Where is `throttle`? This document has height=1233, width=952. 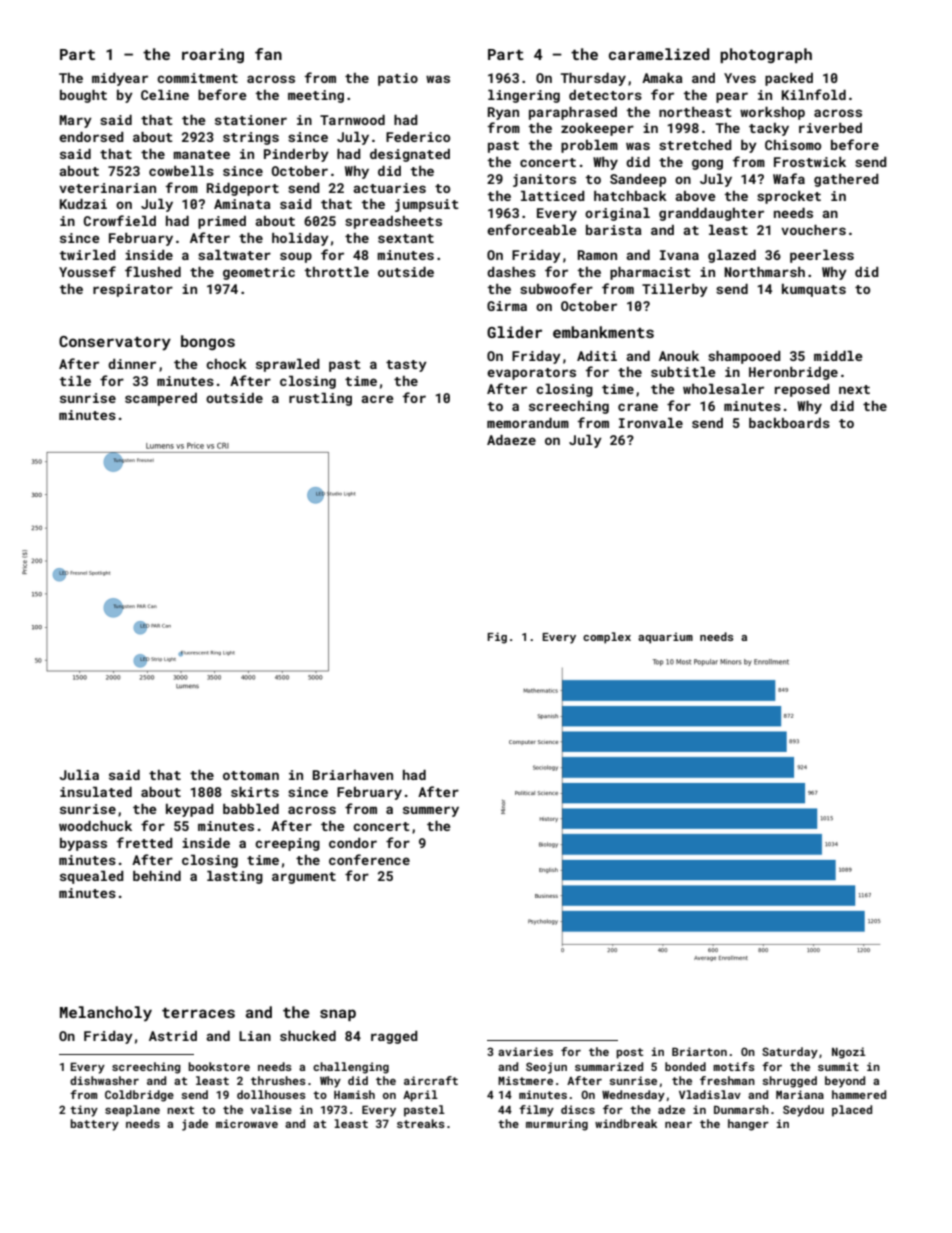
throttle is located at coordinates (336, 272).
